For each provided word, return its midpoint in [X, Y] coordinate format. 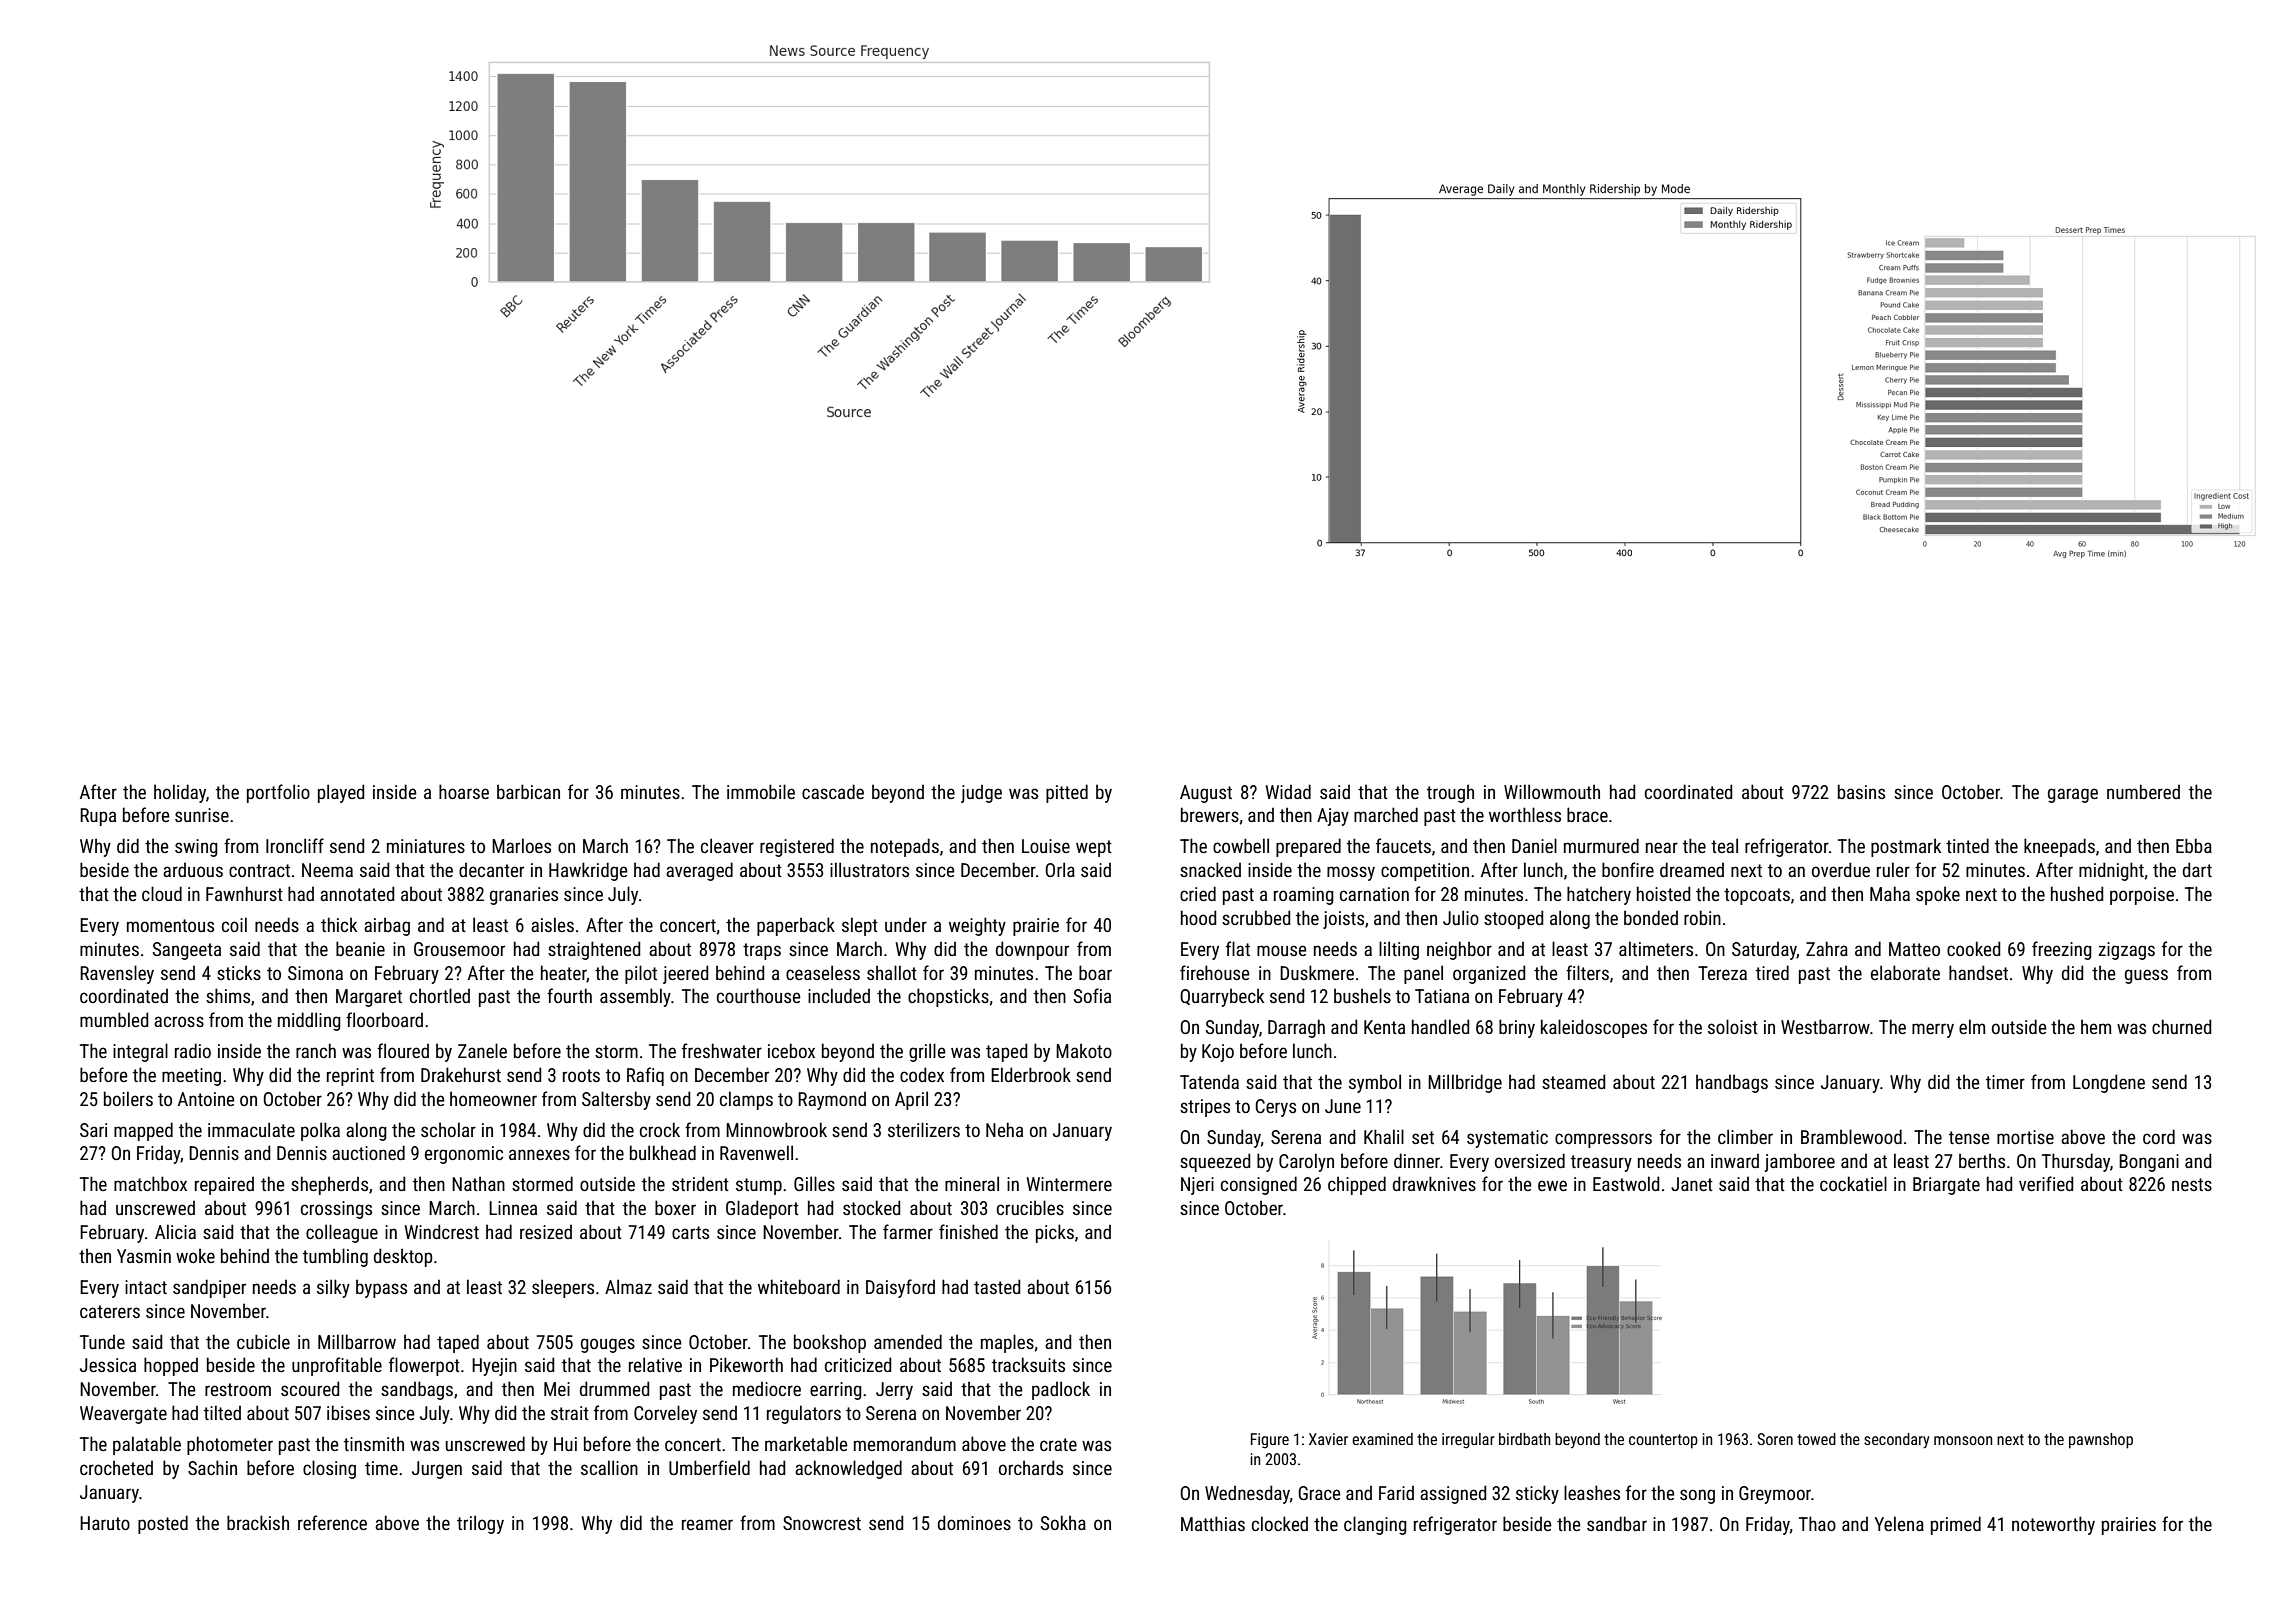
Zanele [482, 1050]
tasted [997, 1286]
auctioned [368, 1152]
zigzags [2127, 951]
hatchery [1599, 895]
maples [1007, 1343]
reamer [707, 1524]
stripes [1205, 1108]
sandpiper [209, 1288]
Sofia [1092, 995]
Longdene [2109, 1083]
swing [196, 848]
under [906, 925]
